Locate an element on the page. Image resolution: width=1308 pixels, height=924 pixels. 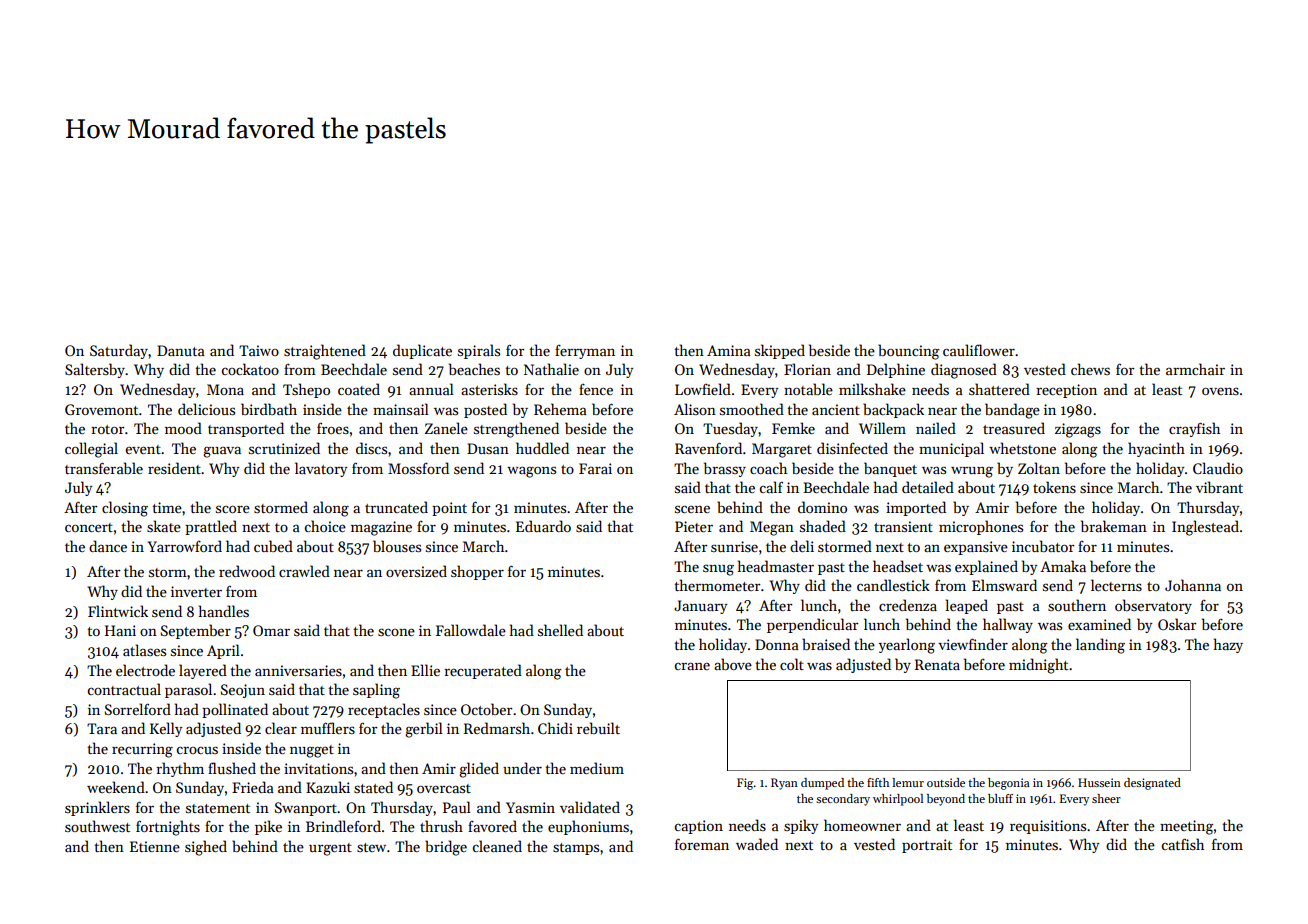
portrait is located at coordinates (927, 846).
